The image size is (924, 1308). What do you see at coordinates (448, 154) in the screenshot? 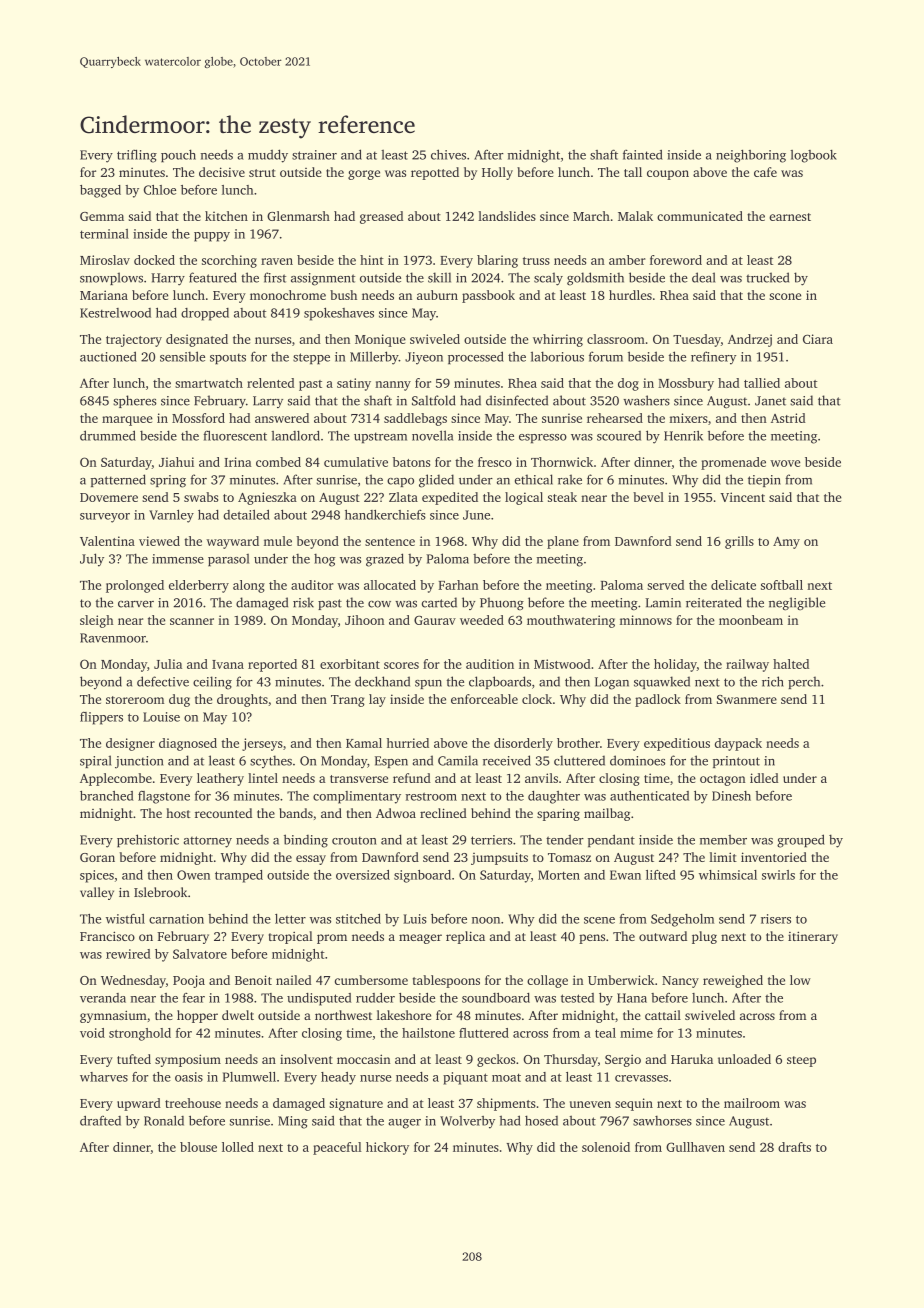
I see `chives` at bounding box center [448, 154].
